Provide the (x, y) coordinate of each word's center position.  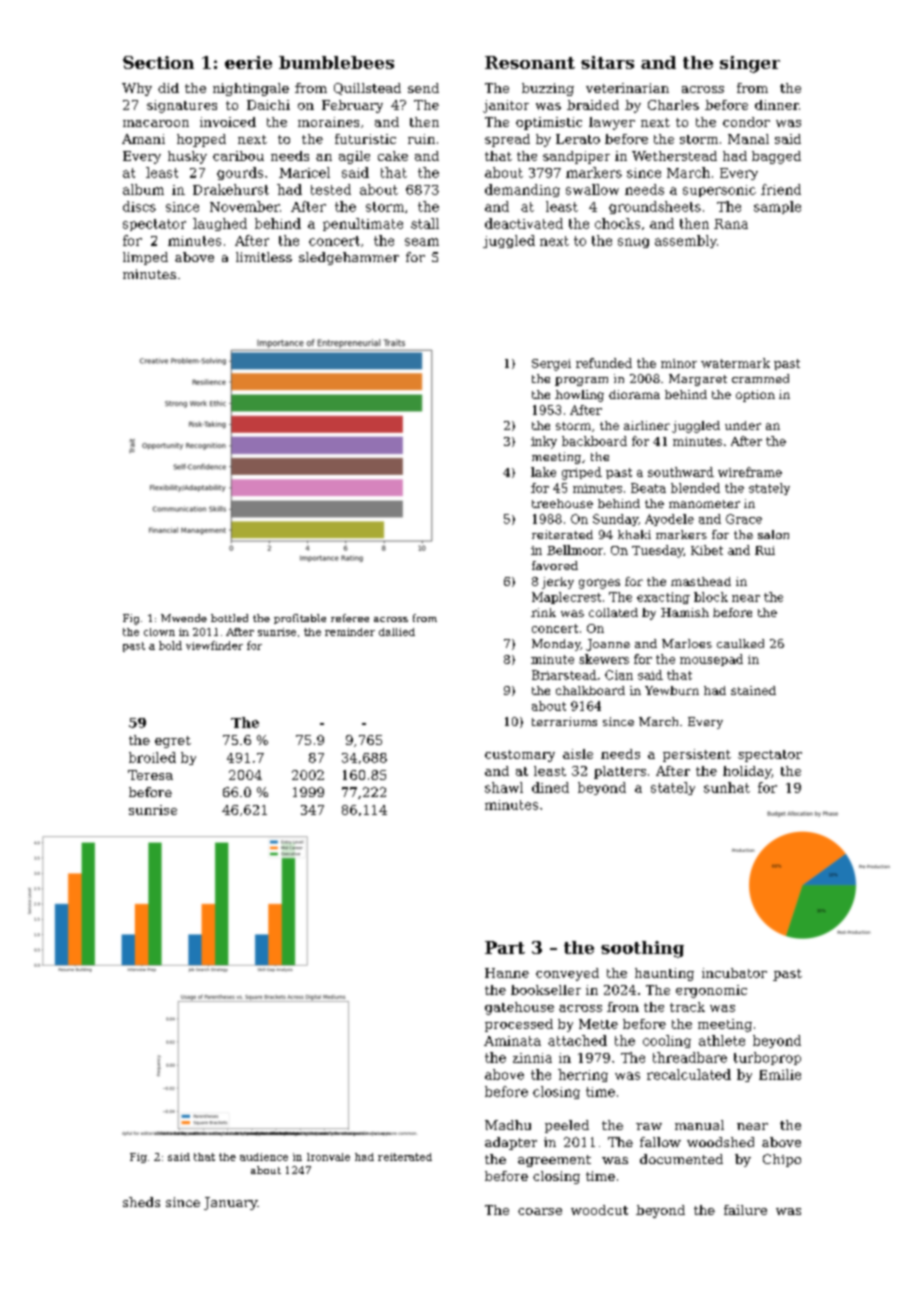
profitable (300, 619)
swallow (592, 189)
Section (158, 62)
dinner (777, 105)
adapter (511, 1143)
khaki (634, 534)
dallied (397, 632)
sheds (141, 1202)
